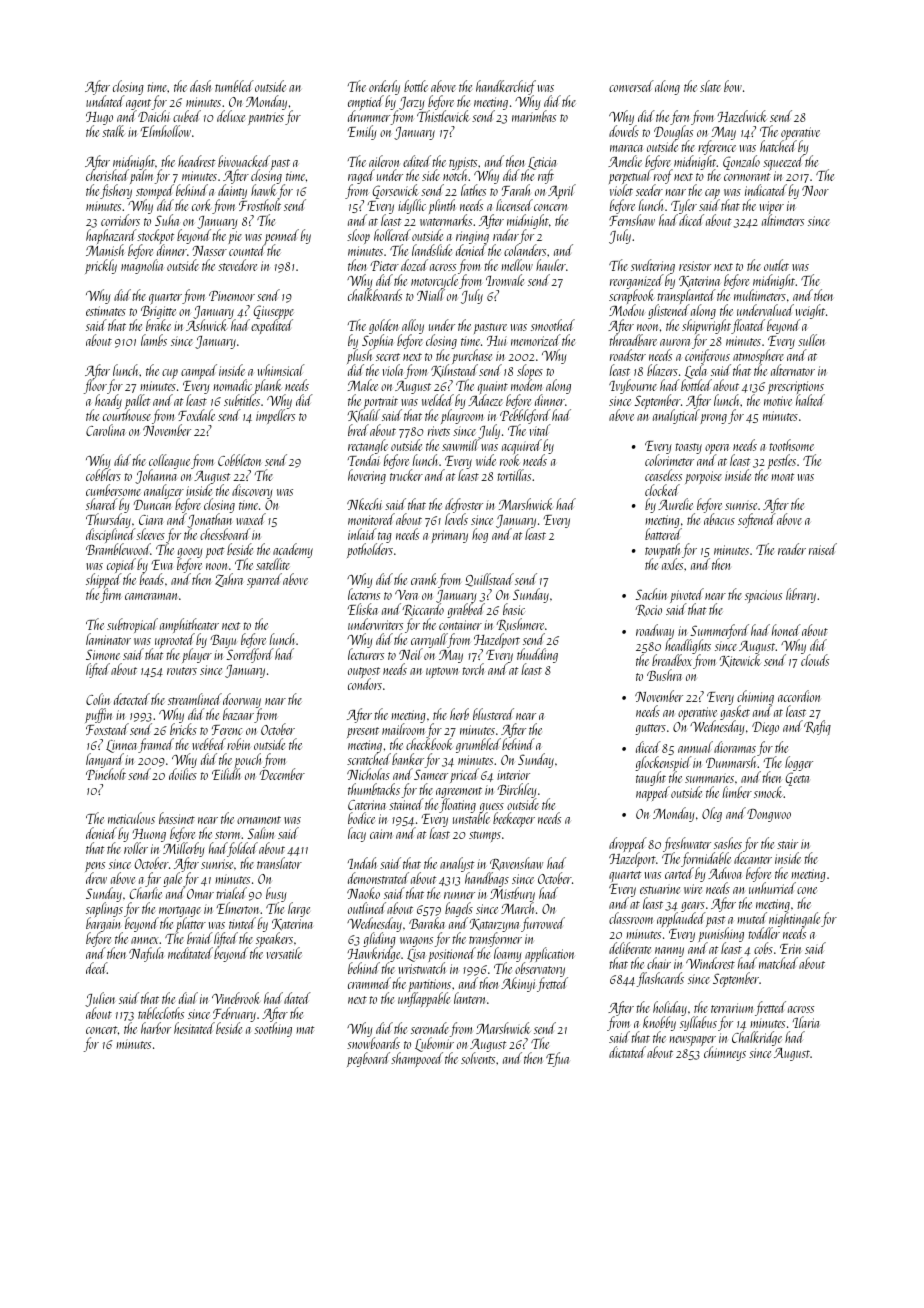 This page has height=1308, width=924. I want to click on shampooed, so click(417, 1059).
